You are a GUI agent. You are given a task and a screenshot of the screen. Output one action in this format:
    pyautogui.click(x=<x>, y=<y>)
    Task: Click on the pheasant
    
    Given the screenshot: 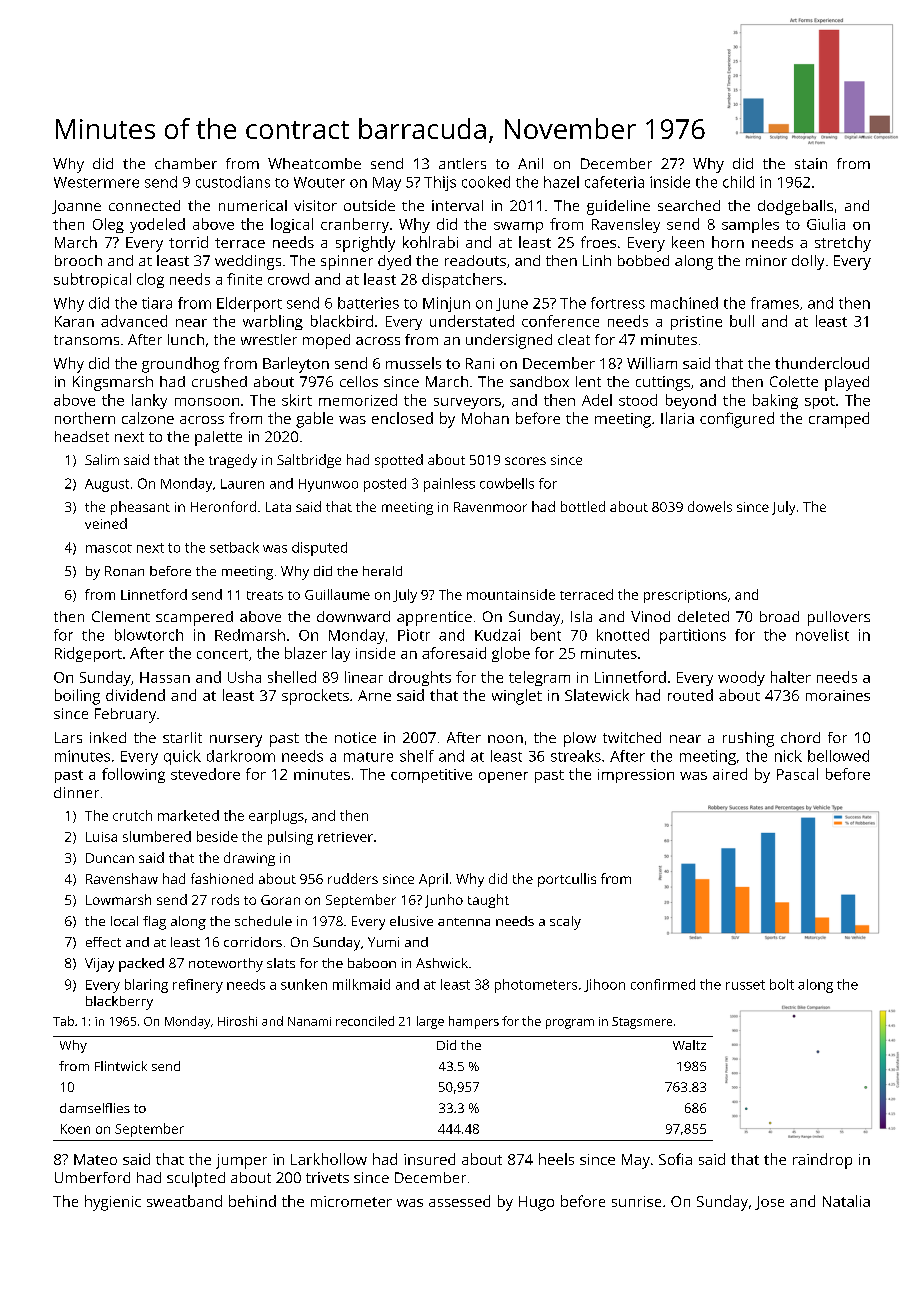 What is the action you would take?
    pyautogui.click(x=140, y=508)
